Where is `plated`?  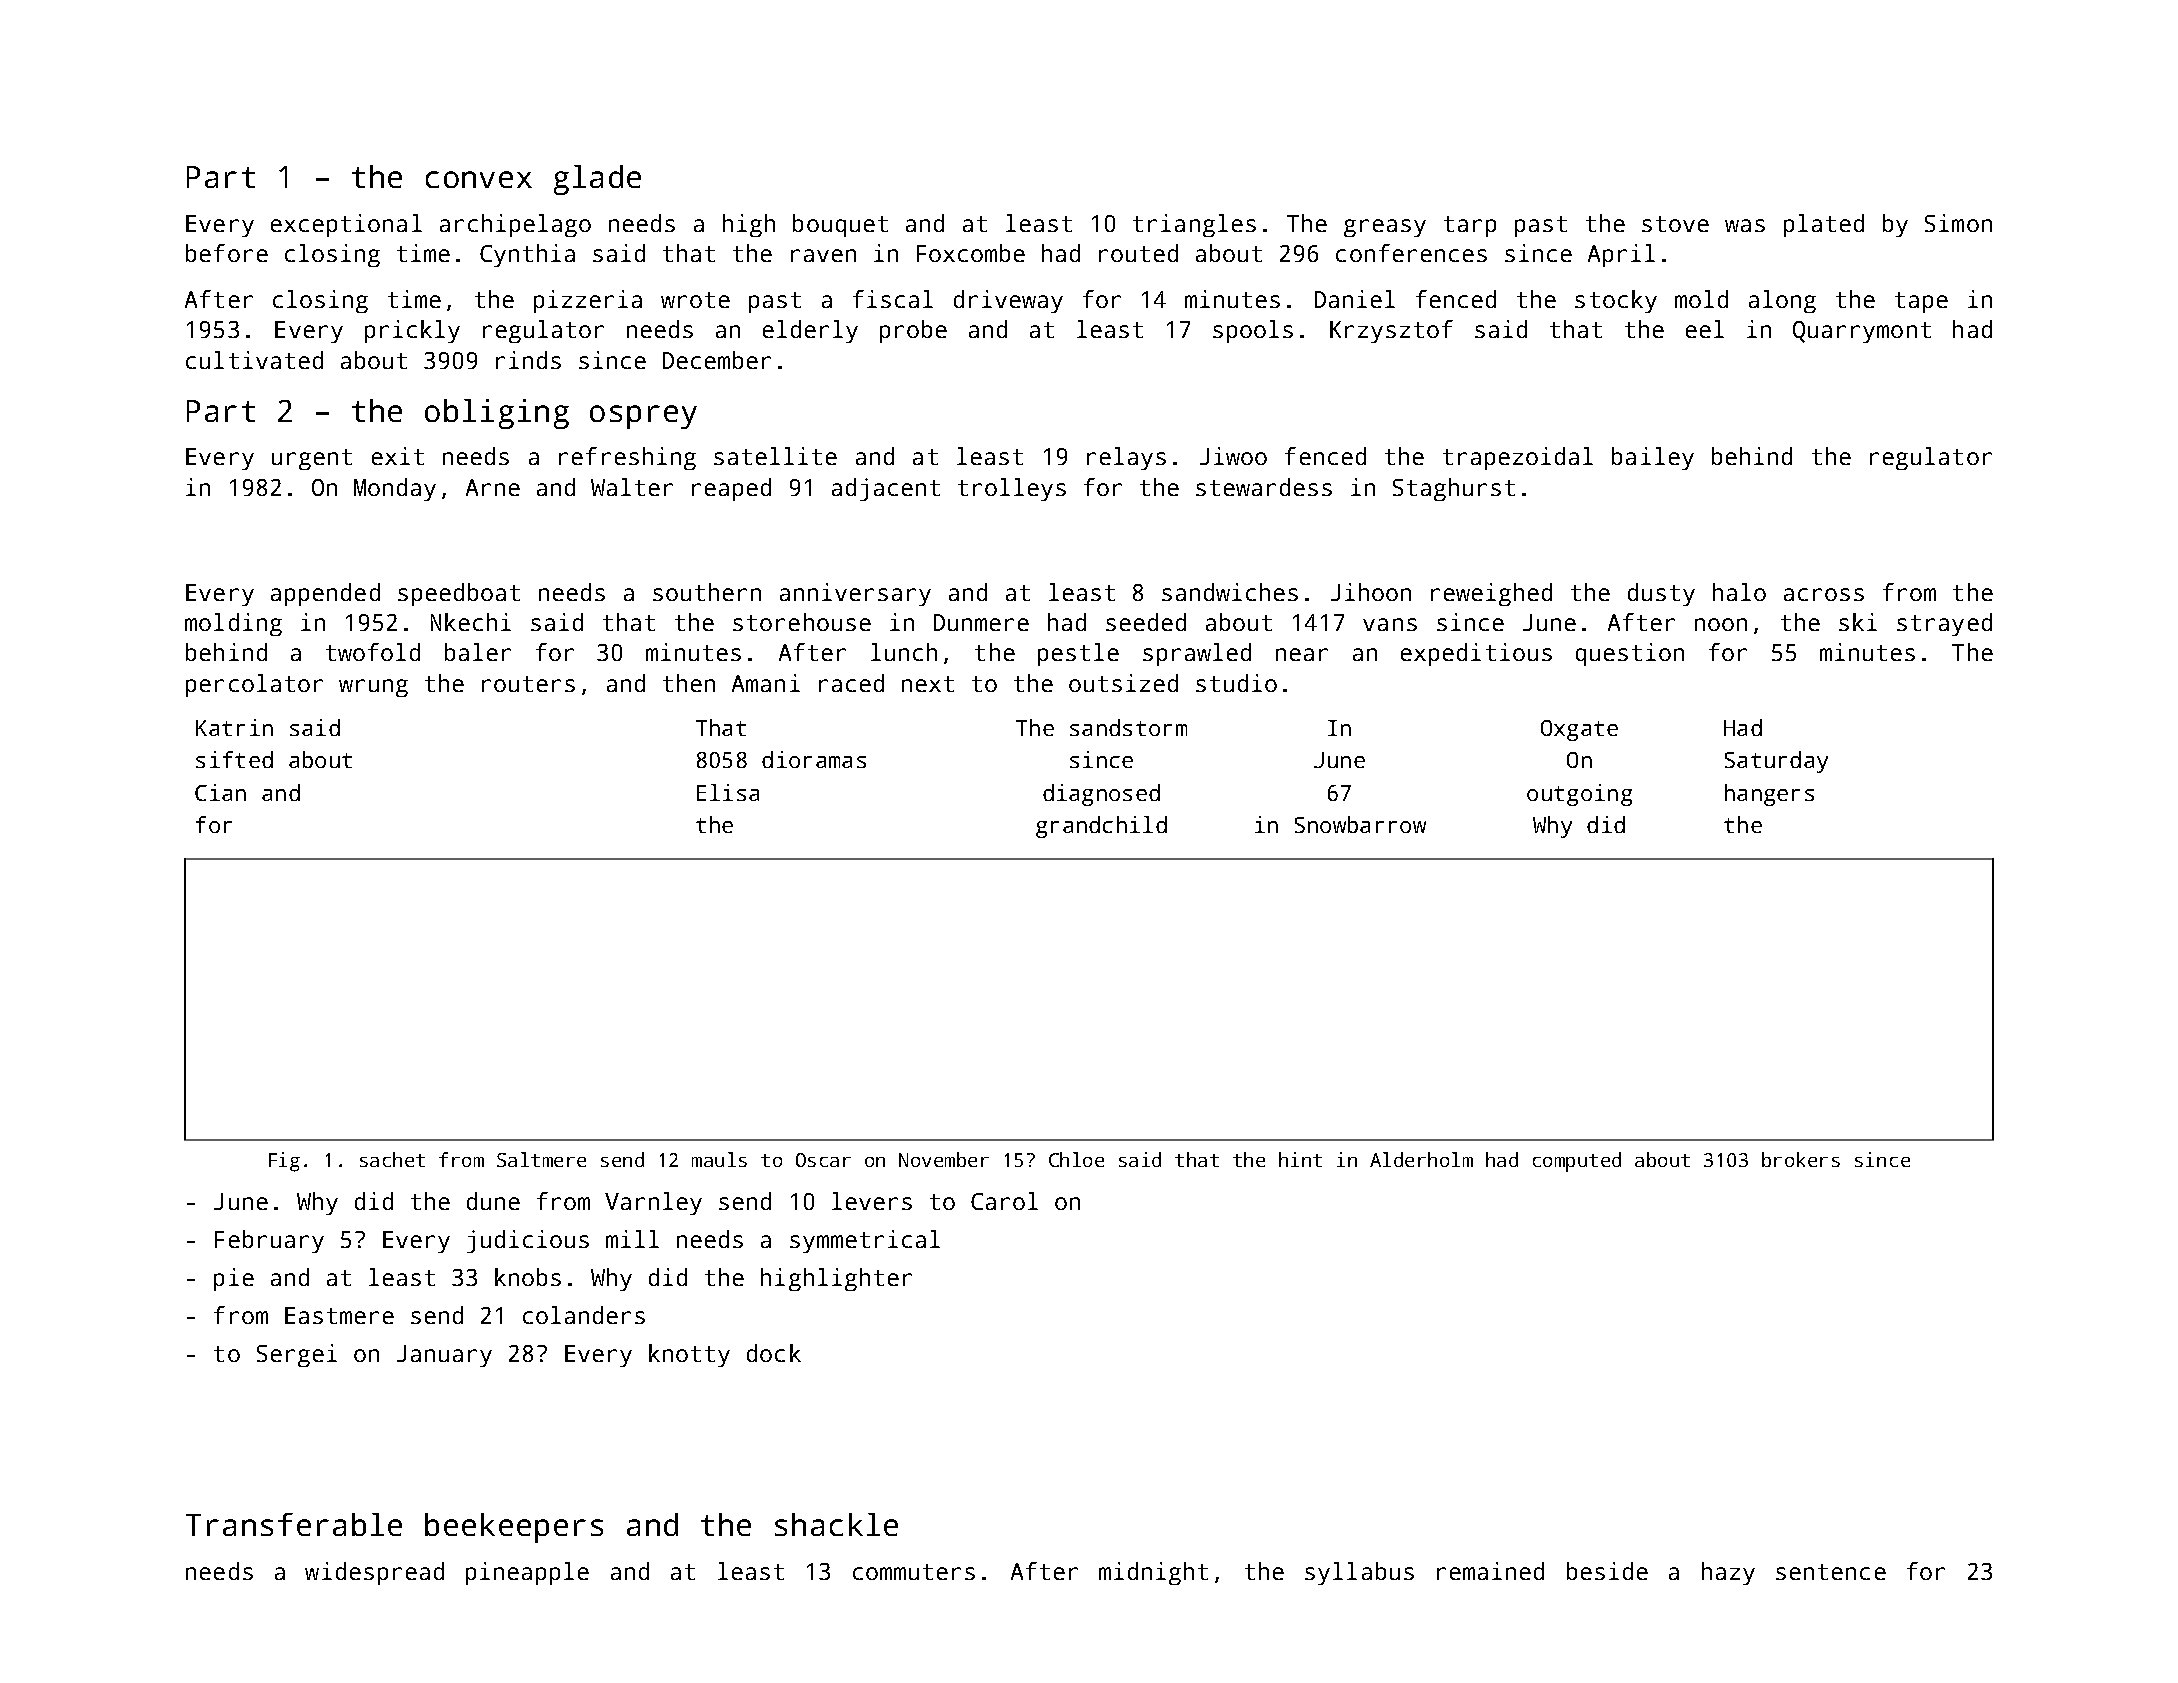 plated is located at coordinates (1824, 225).
